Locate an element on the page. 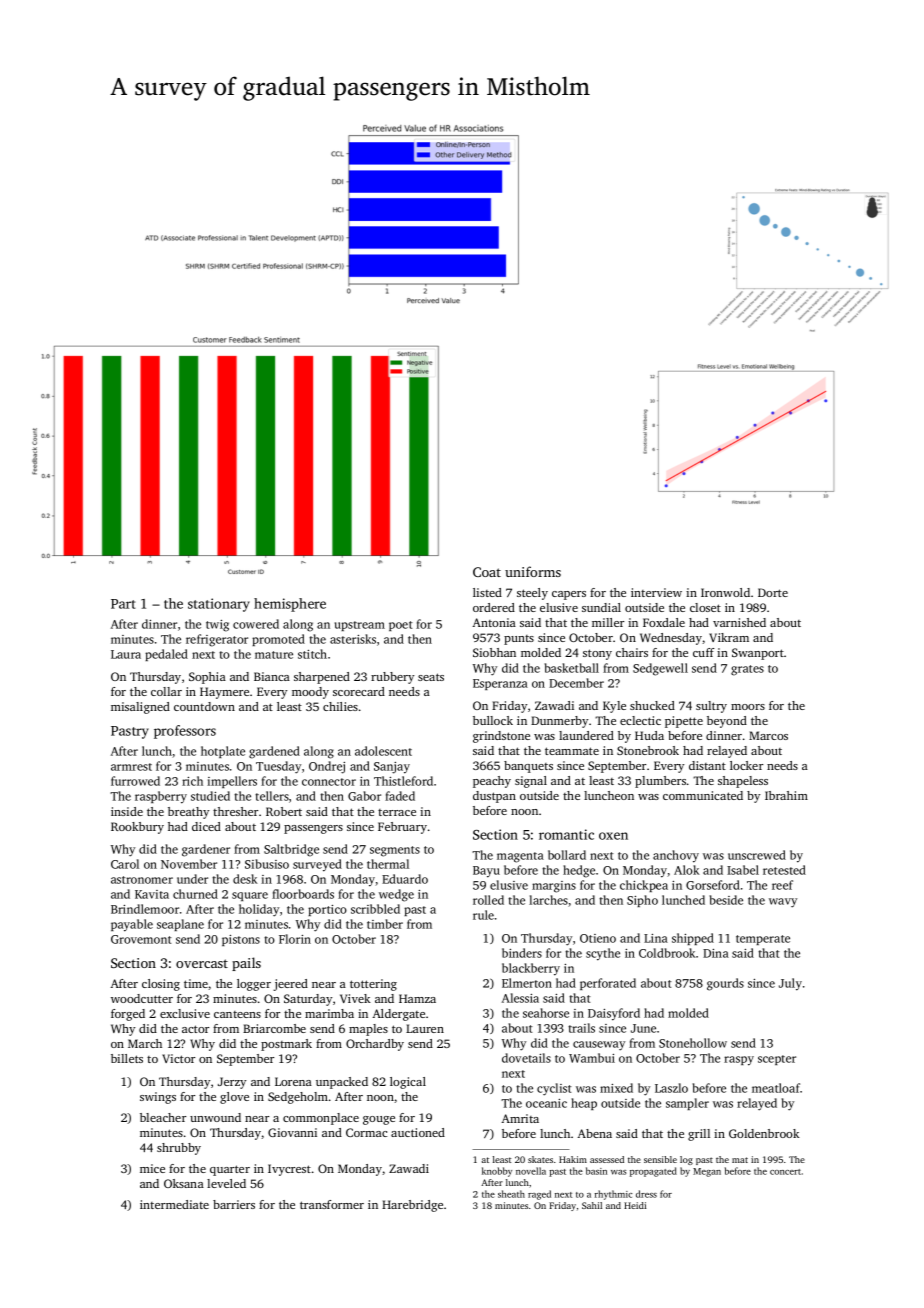 This image has height=1308, width=924. adolescent is located at coordinates (383, 751).
